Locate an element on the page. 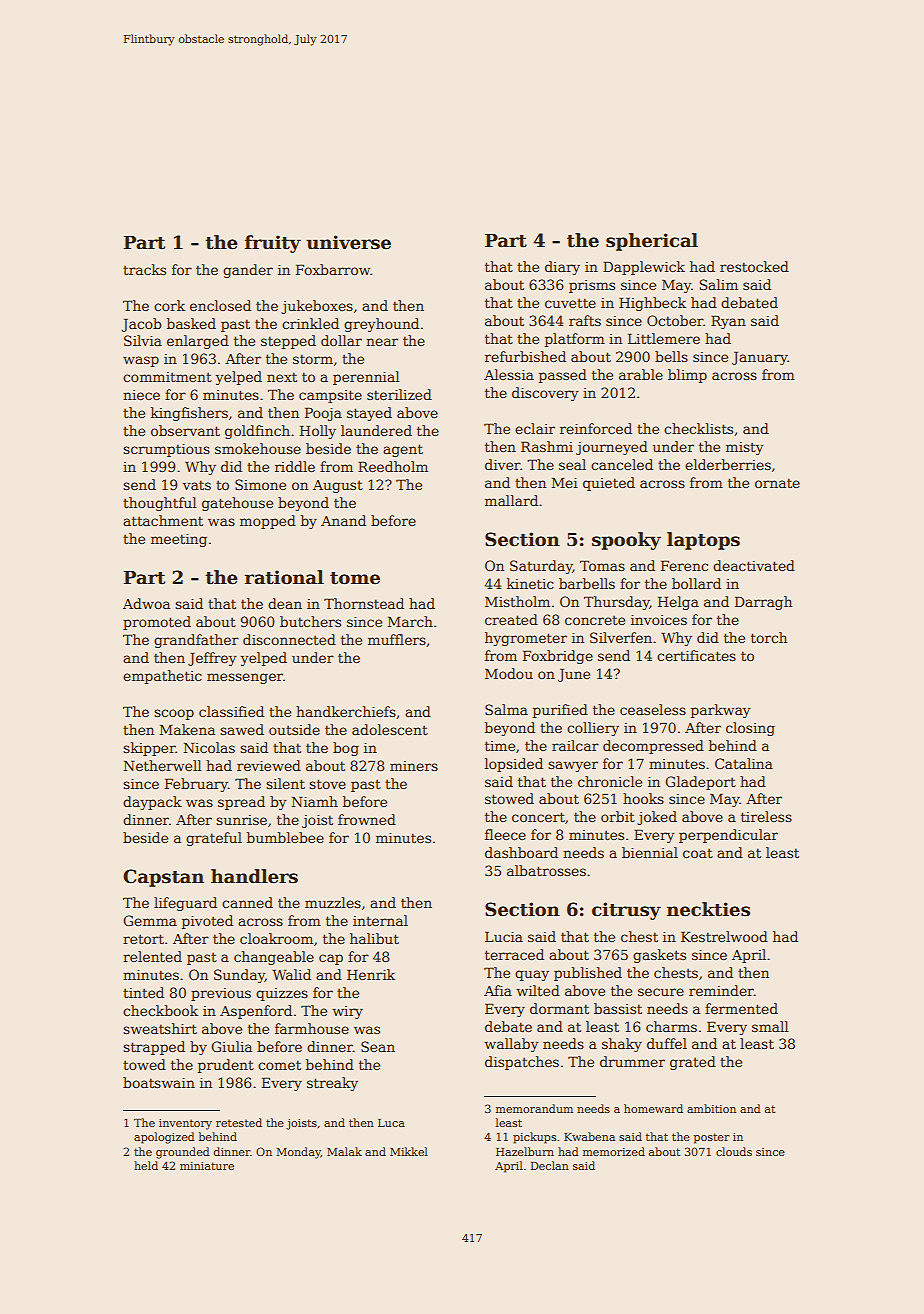  Niamh is located at coordinates (314, 801).
